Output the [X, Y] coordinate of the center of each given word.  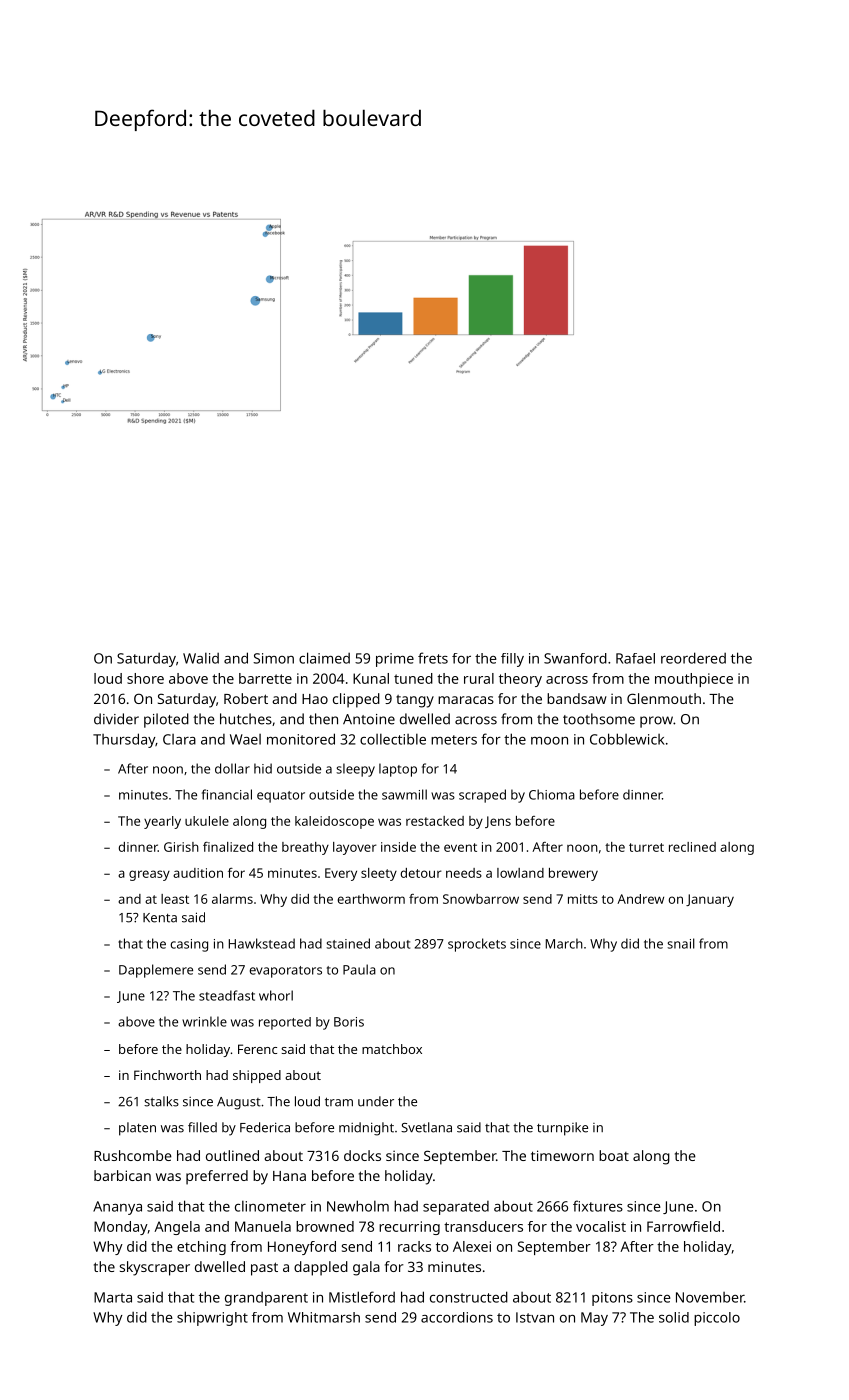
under [376, 1101]
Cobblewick [627, 739]
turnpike [562, 1129]
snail [681, 943]
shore [145, 678]
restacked [435, 821]
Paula [359, 969]
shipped [257, 1076]
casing [189, 945]
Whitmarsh [324, 1317]
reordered [693, 658]
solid [674, 1317]
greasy [149, 875]
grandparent [266, 1299]
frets [433, 658]
